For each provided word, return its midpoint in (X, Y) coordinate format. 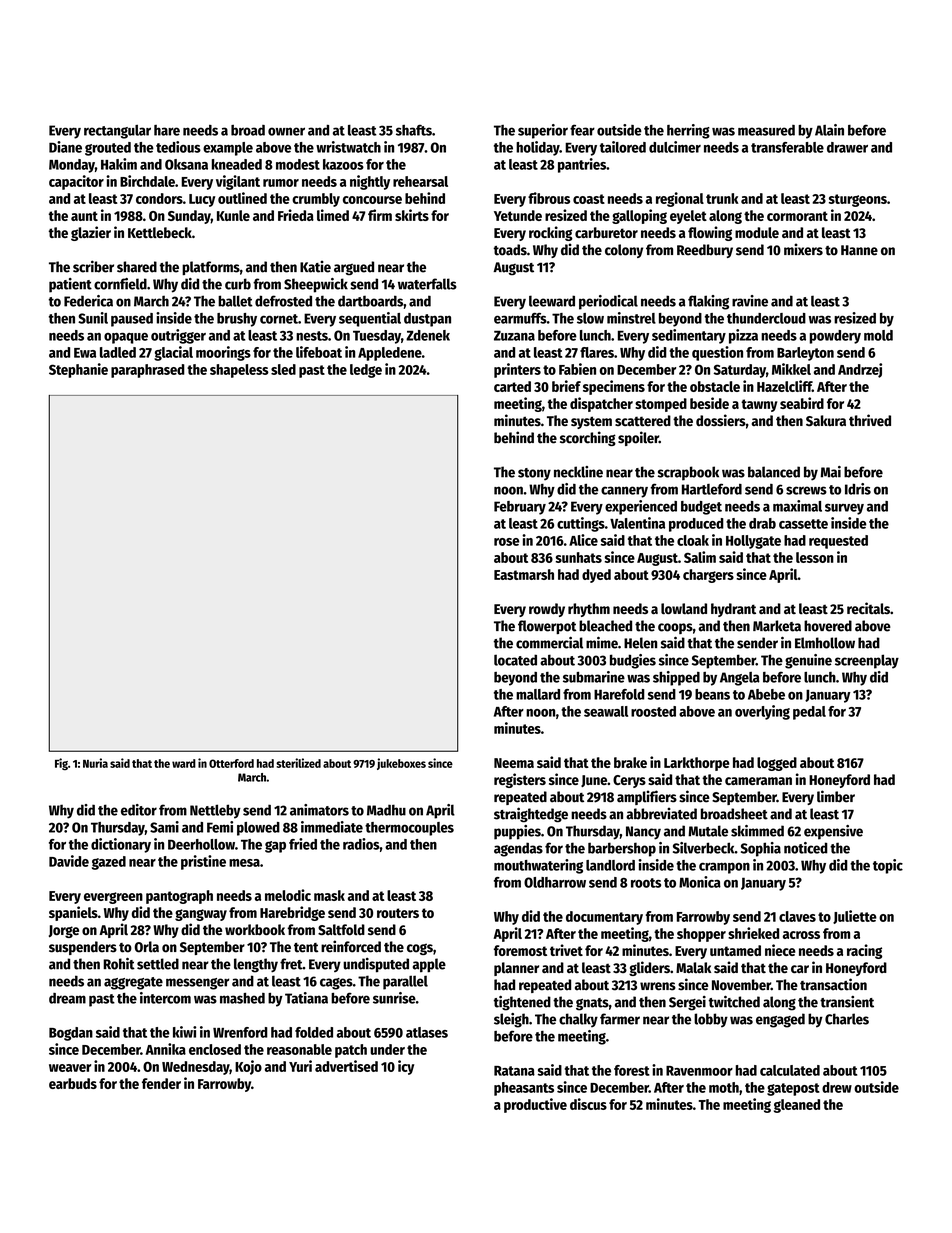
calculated (790, 1070)
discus (588, 1104)
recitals (868, 608)
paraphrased (148, 371)
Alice (583, 540)
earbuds (73, 1083)
